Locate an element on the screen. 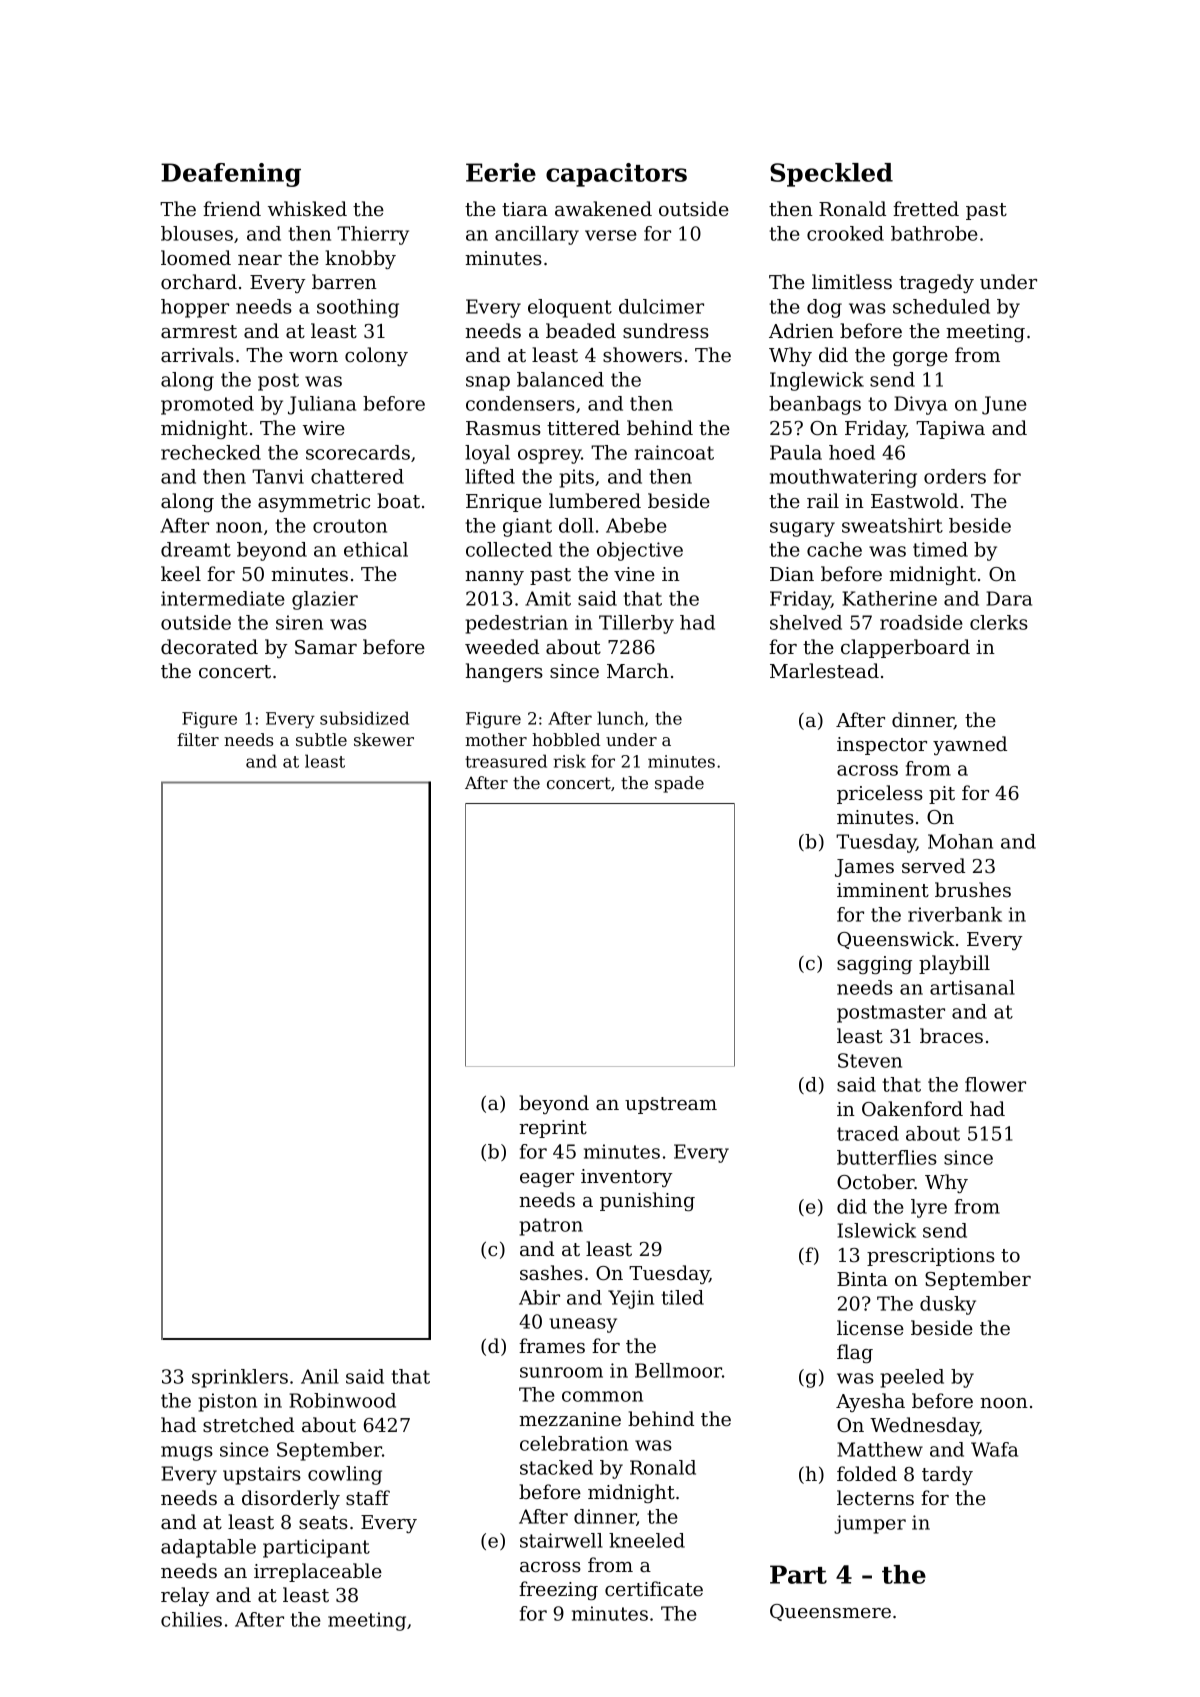  treasured is located at coordinates (506, 761).
